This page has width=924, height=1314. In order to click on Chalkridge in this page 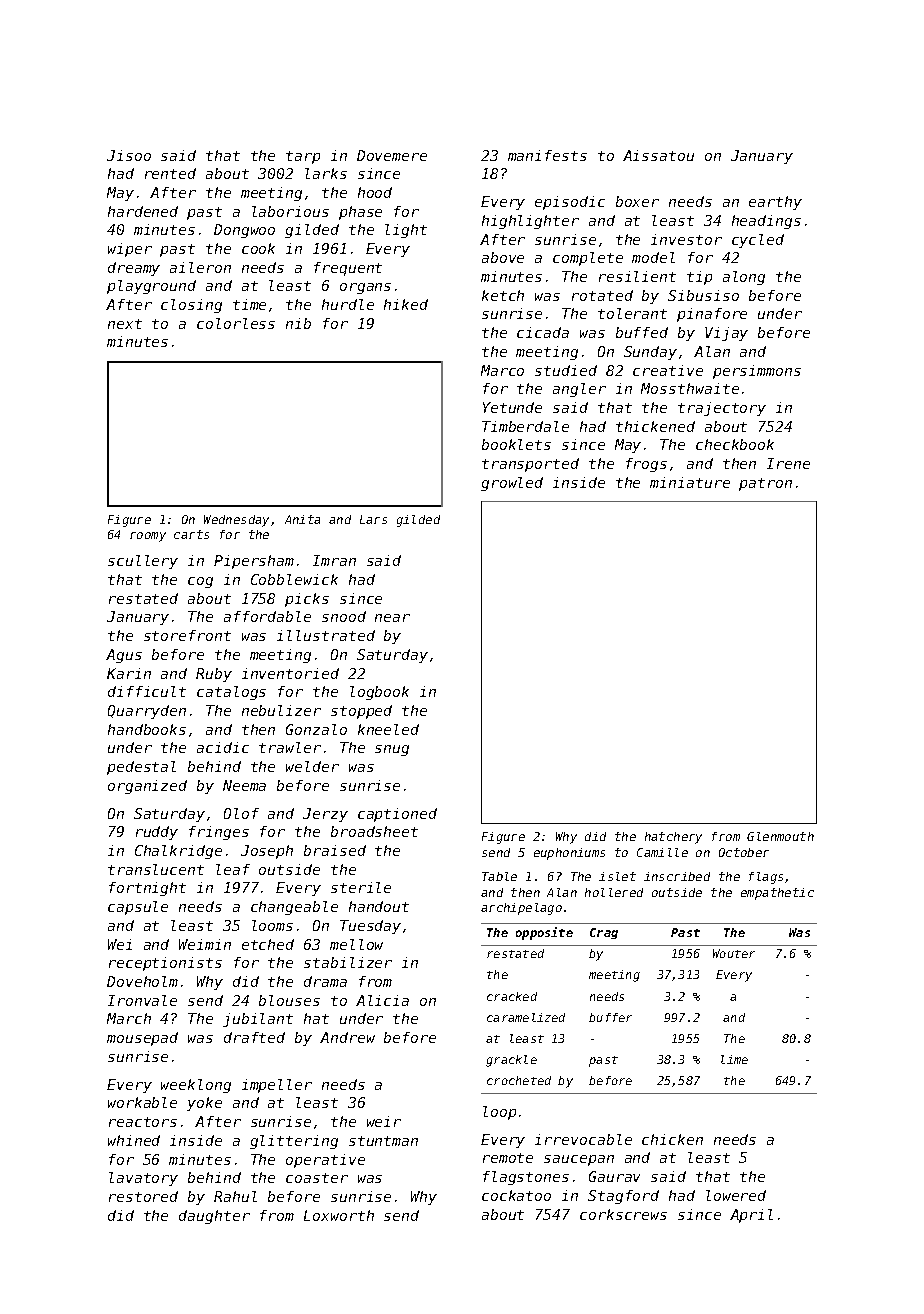, I will do `click(178, 852)`.
